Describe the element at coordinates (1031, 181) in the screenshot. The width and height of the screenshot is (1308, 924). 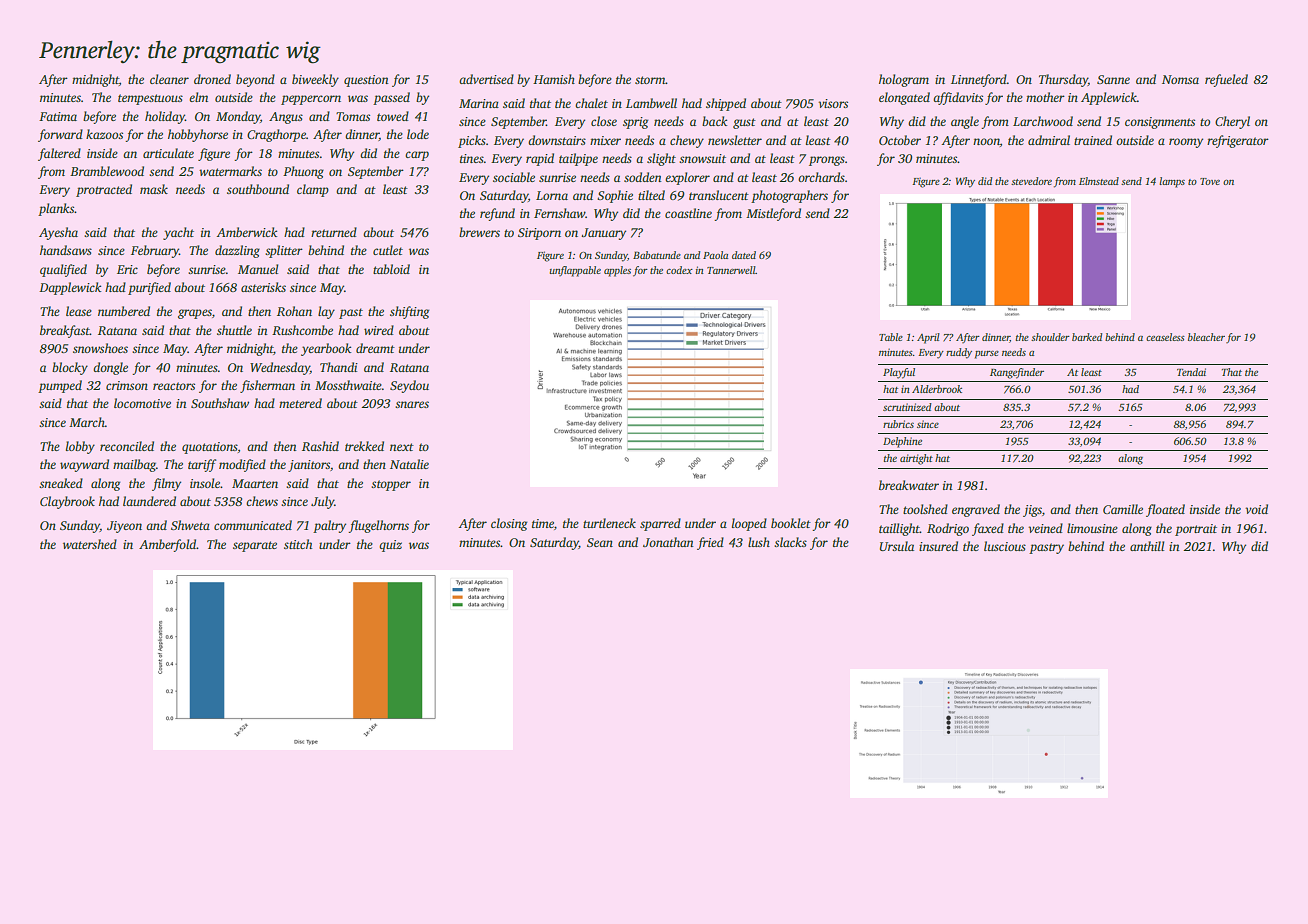
I see `stevedore` at that location.
